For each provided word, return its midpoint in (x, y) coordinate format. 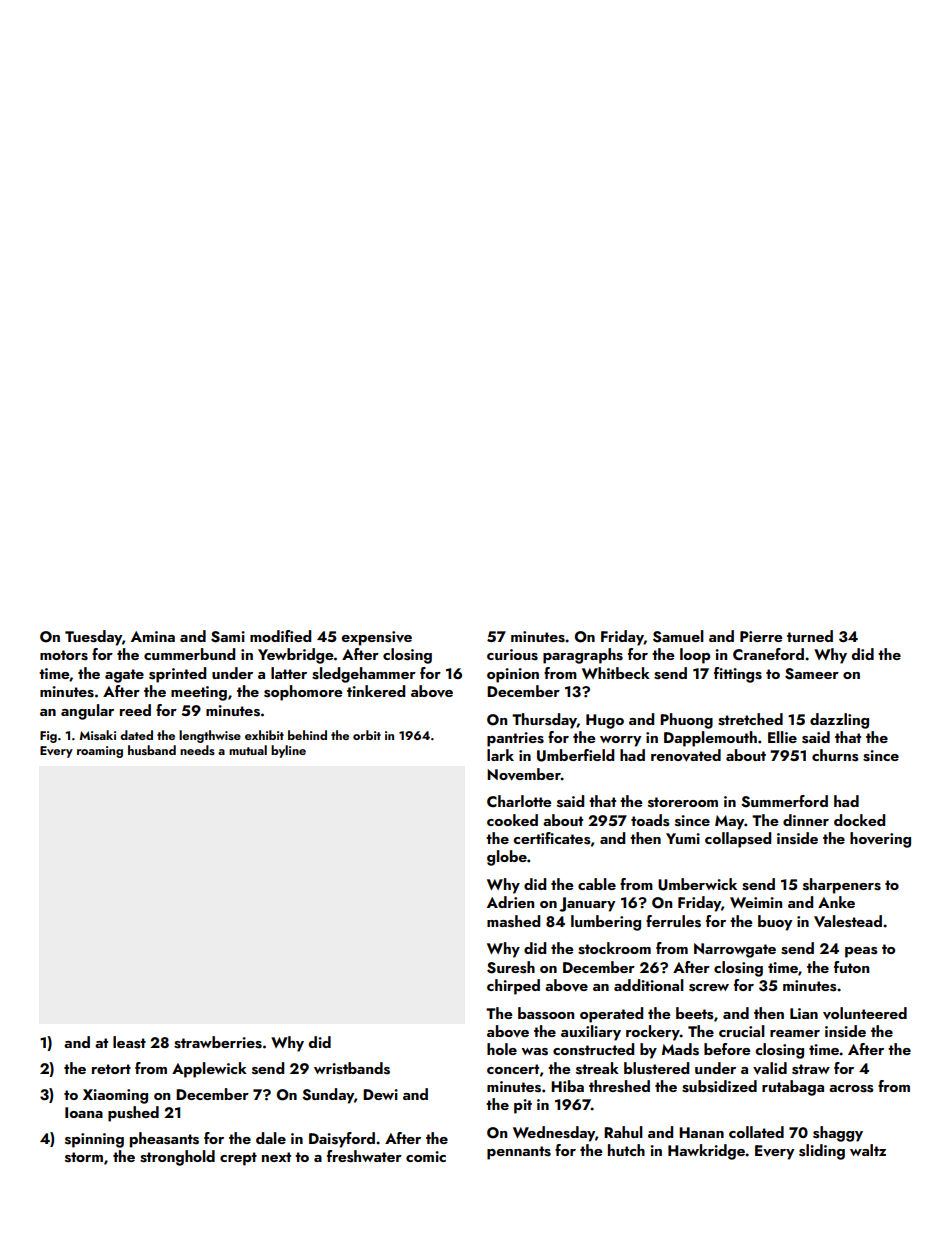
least (129, 1042)
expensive (376, 638)
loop (695, 656)
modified (280, 636)
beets (694, 1013)
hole (502, 1049)
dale (271, 1138)
